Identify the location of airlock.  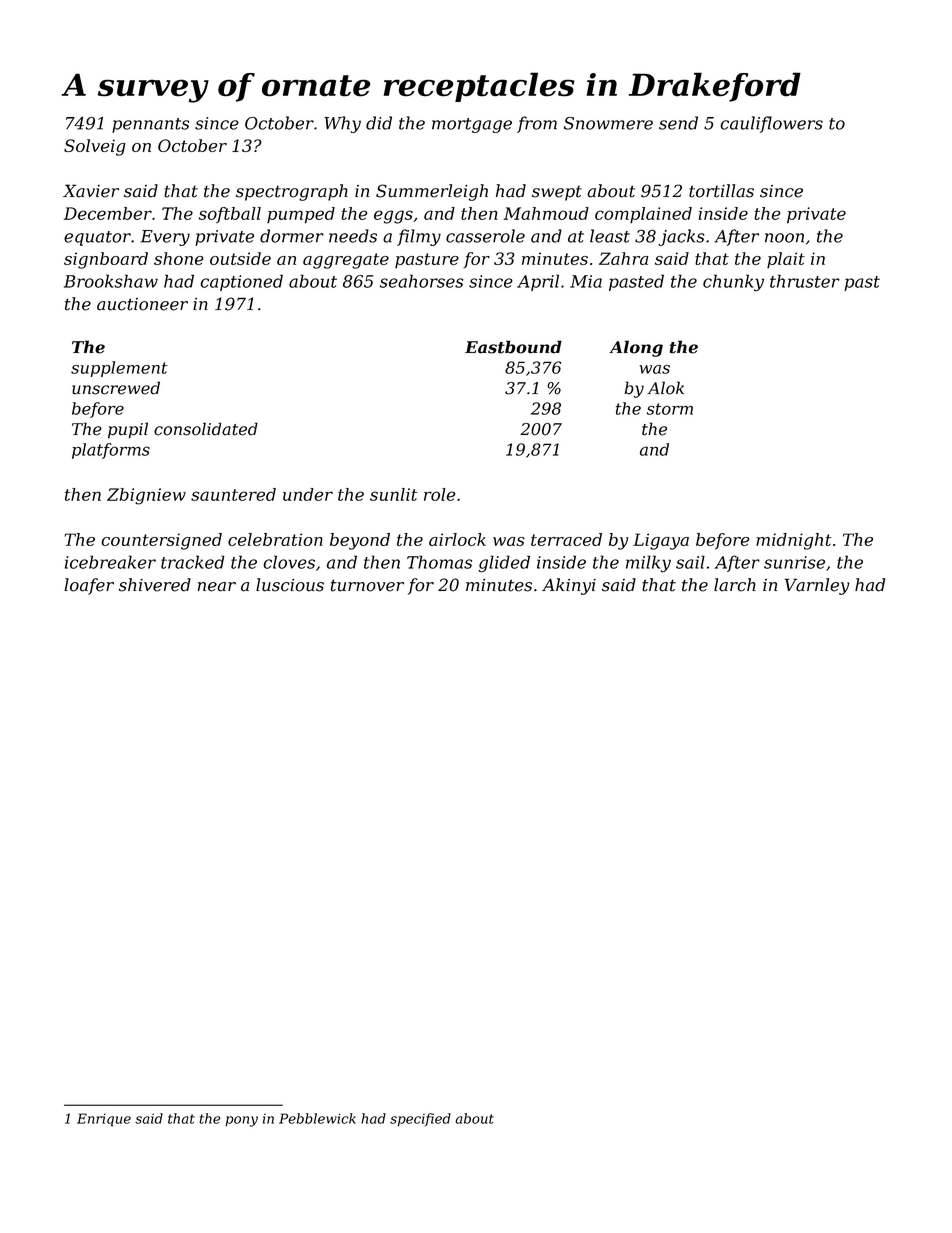
(457, 539).
